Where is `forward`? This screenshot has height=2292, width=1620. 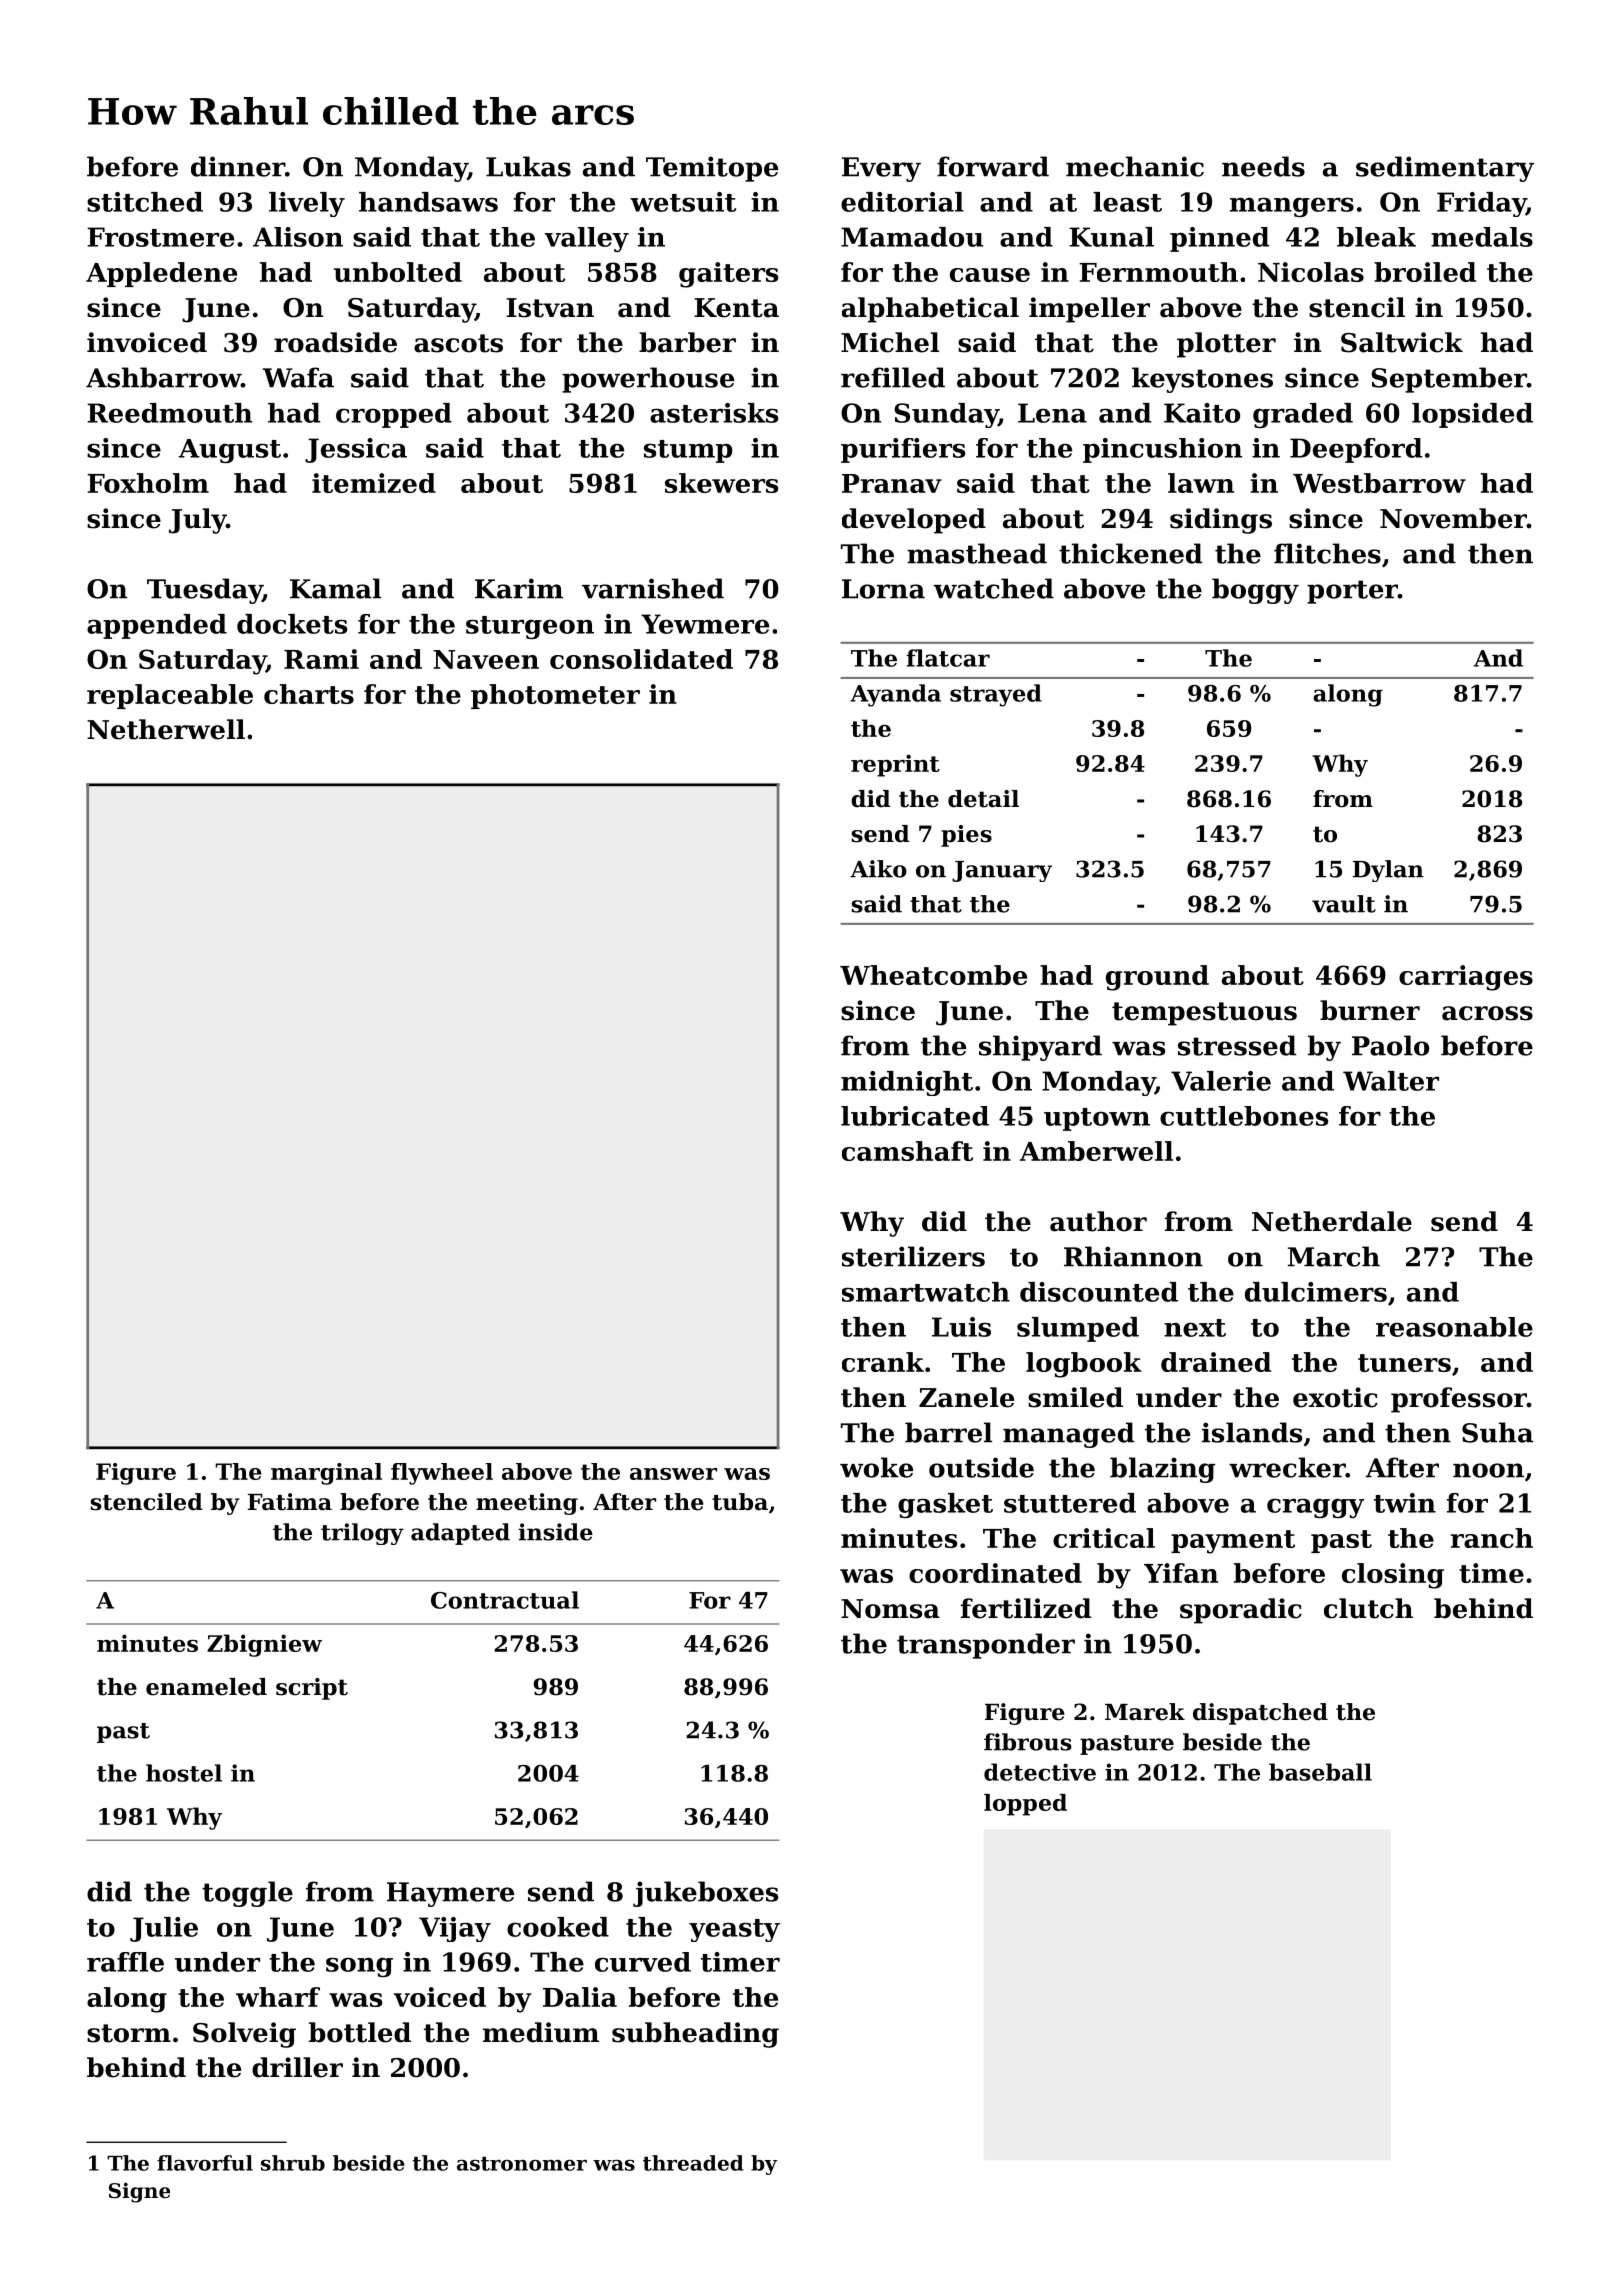
forward is located at coordinates (993, 166).
